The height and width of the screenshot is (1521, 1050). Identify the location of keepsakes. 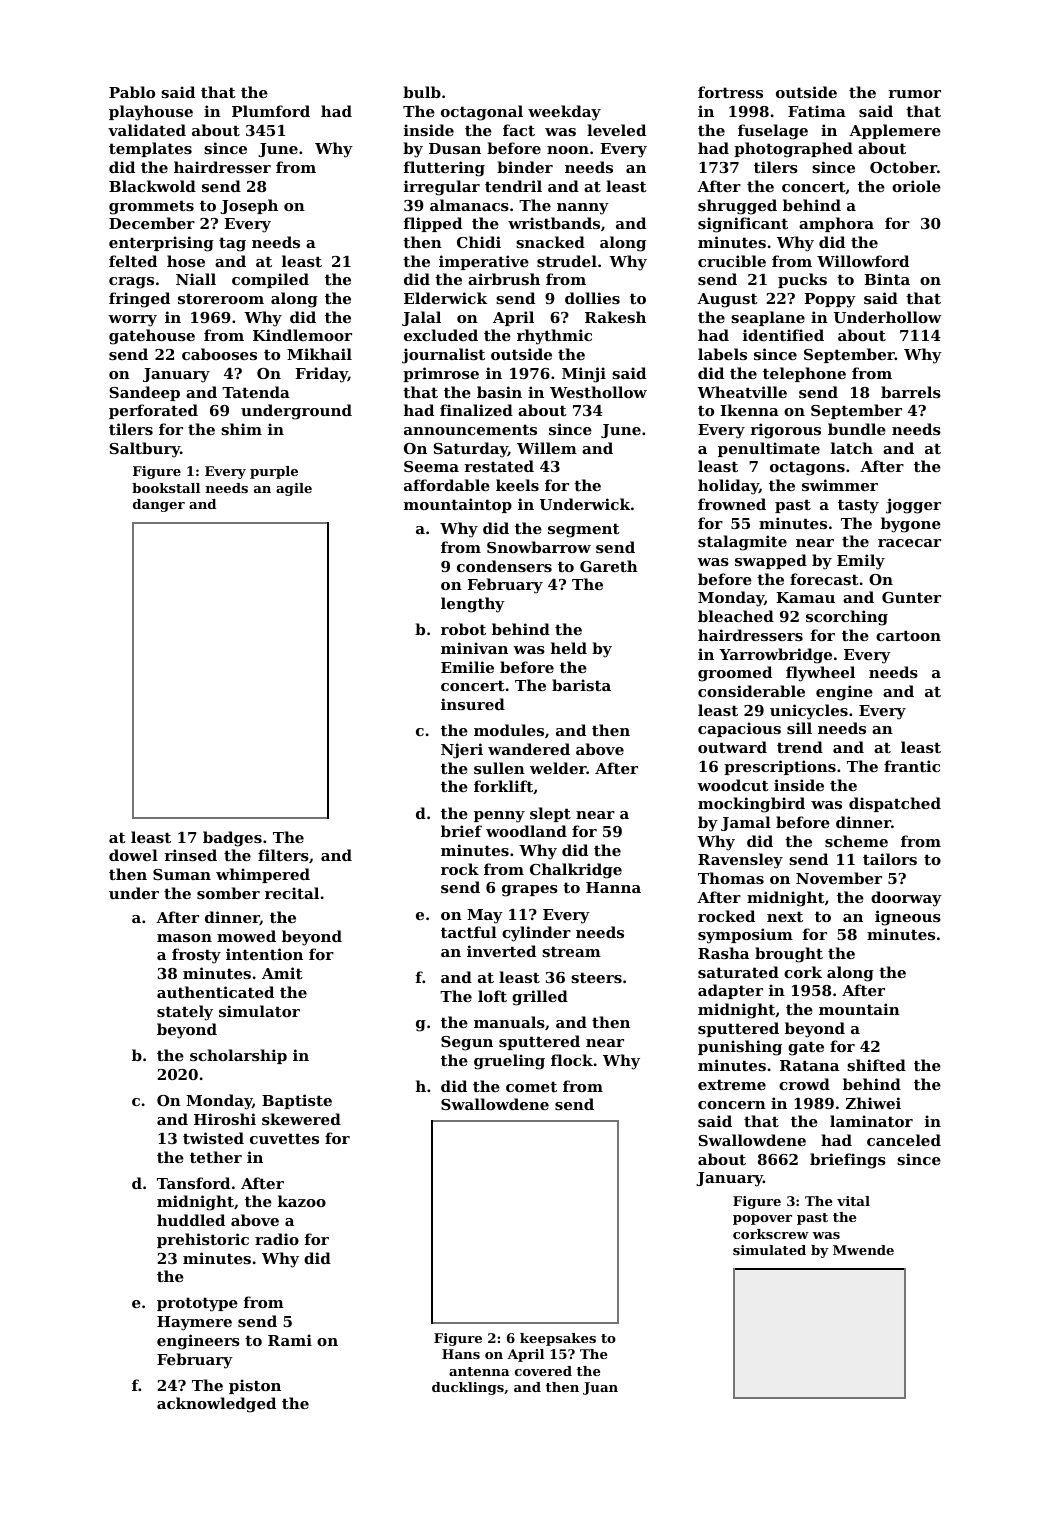
(558, 1339).
